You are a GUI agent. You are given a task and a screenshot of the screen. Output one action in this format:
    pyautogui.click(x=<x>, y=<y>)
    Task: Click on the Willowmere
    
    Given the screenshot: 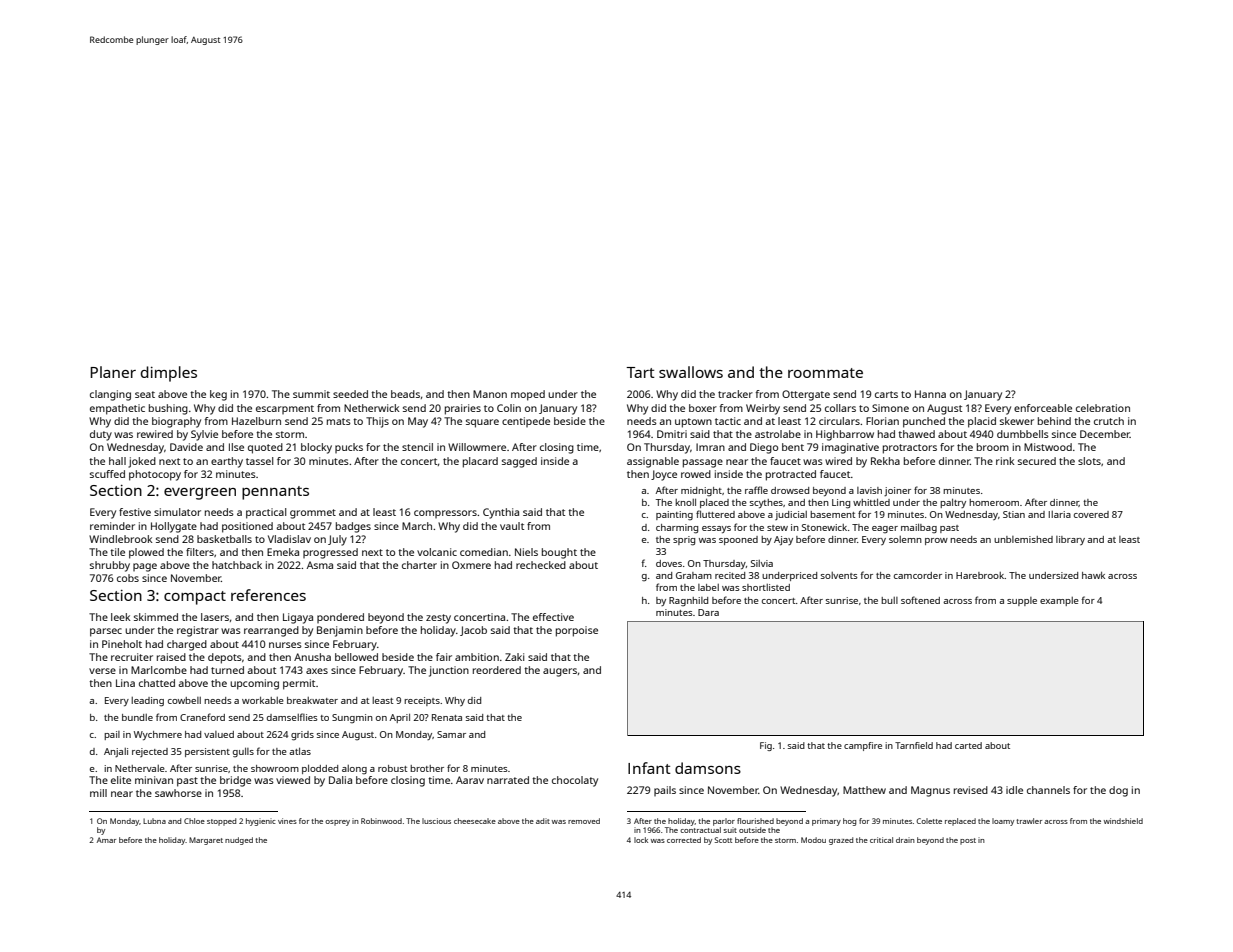 What is the action you would take?
    pyautogui.click(x=477, y=447)
